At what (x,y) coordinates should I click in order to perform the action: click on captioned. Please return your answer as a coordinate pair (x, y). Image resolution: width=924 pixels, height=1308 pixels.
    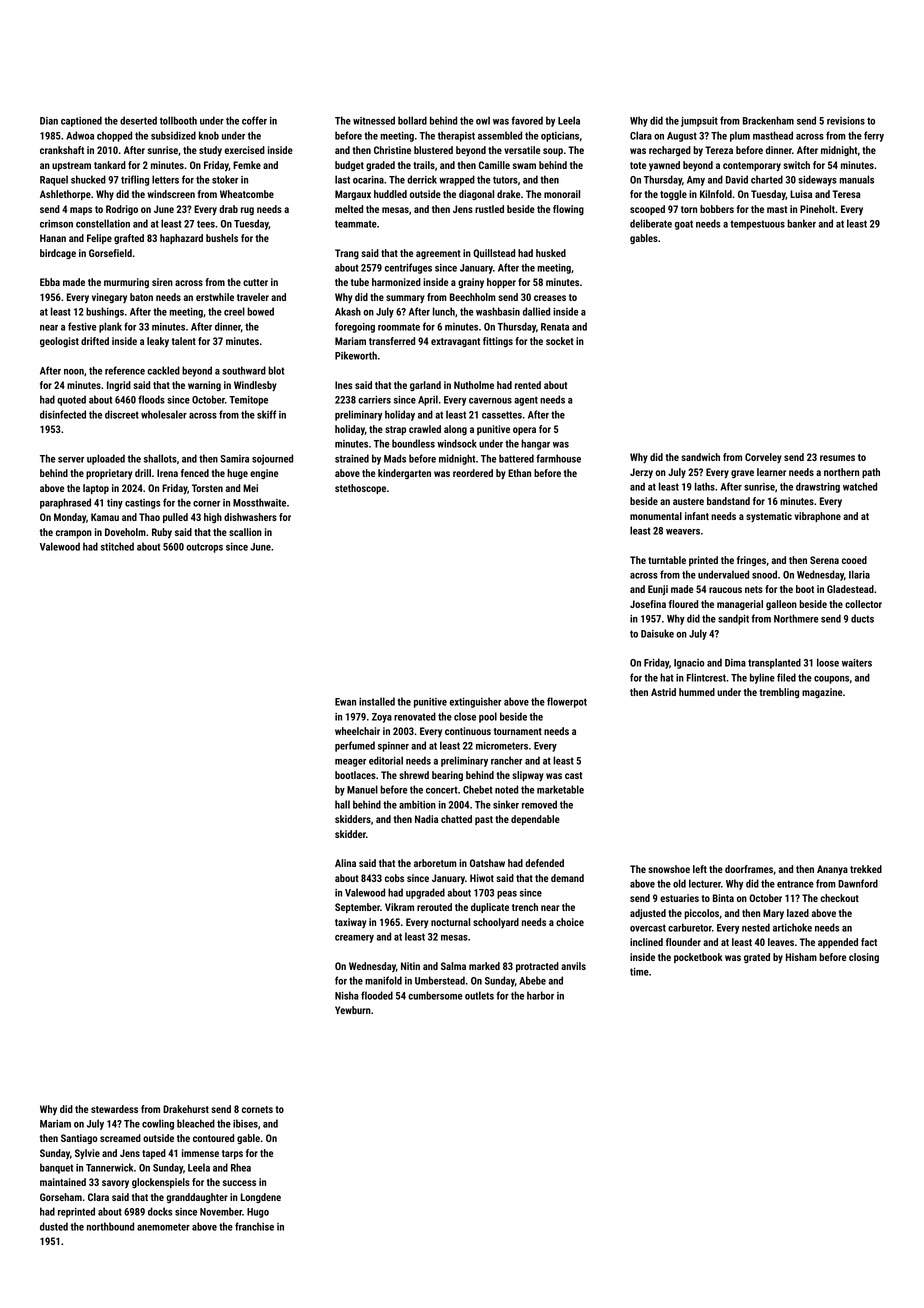
    Looking at the image, I should click on (81, 121).
